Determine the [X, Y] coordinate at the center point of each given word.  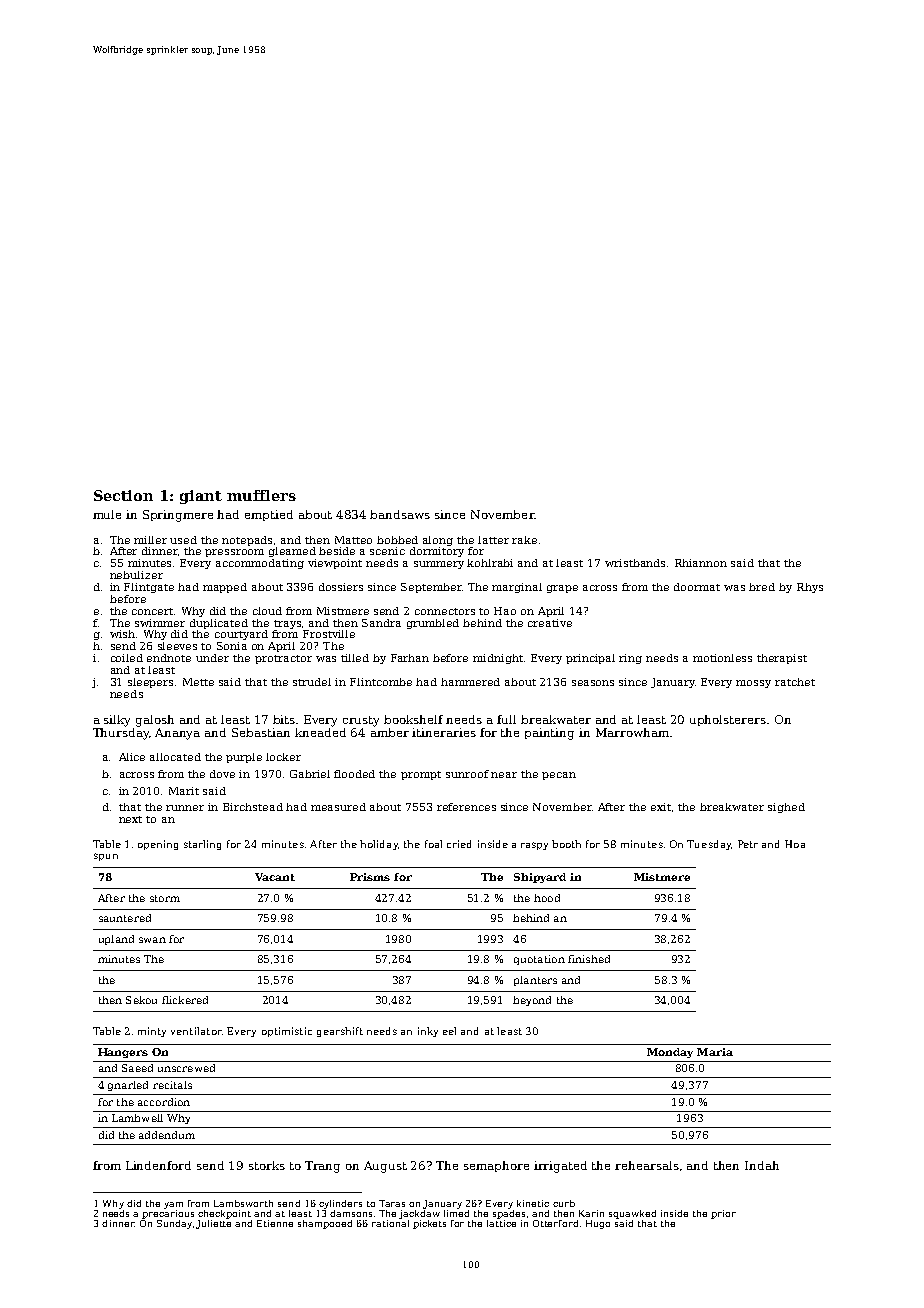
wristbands [635, 563]
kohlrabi [490, 563]
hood [547, 898]
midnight [498, 659]
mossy [753, 684]
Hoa [795, 844]
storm [165, 898]
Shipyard [540, 878]
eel [449, 1031]
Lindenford [158, 1165]
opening [158, 845]
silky [117, 721]
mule [107, 514]
